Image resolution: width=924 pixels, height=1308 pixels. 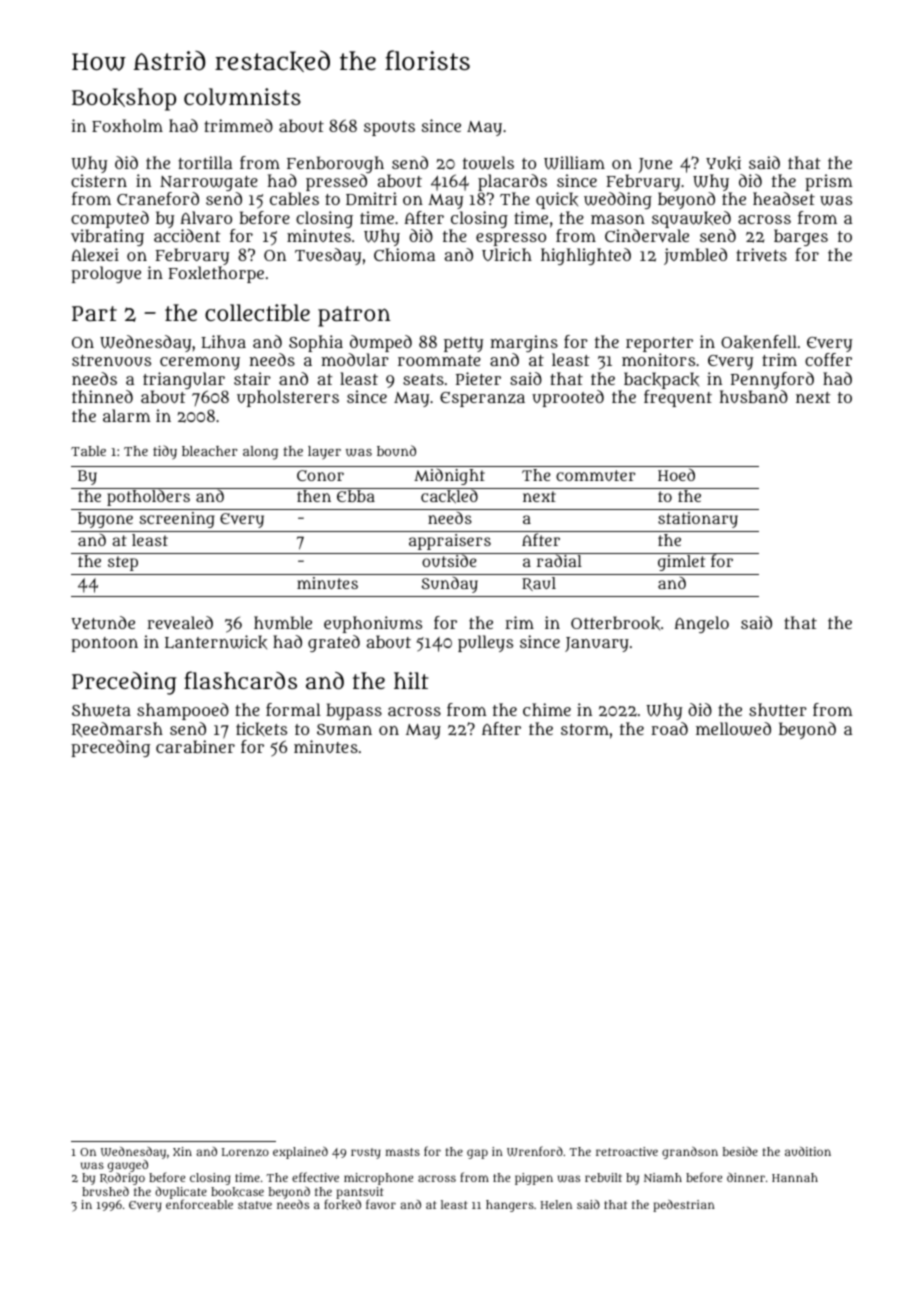 I want to click on spouts, so click(x=389, y=128).
